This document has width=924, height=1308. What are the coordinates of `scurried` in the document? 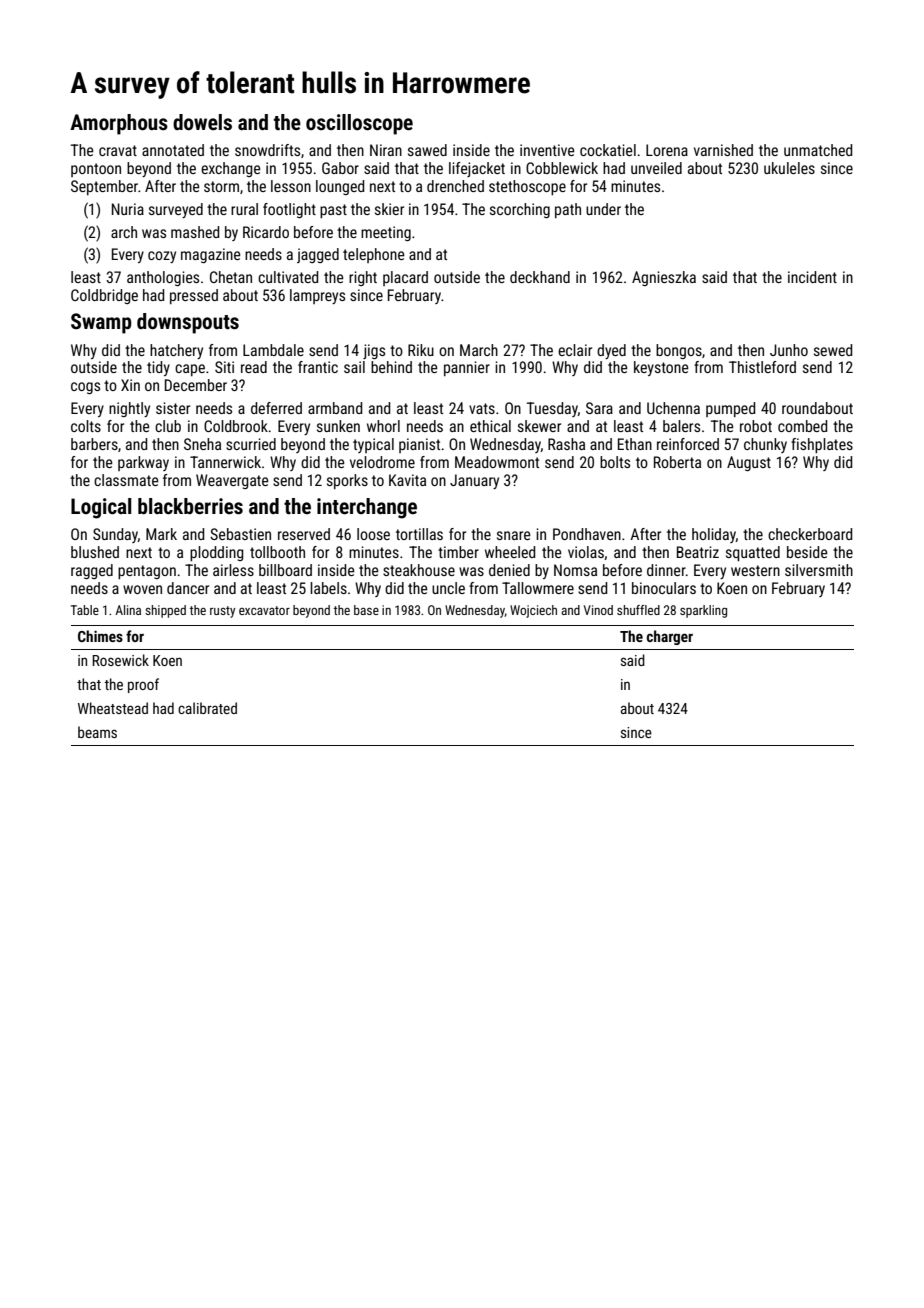 It's located at (251, 444).
